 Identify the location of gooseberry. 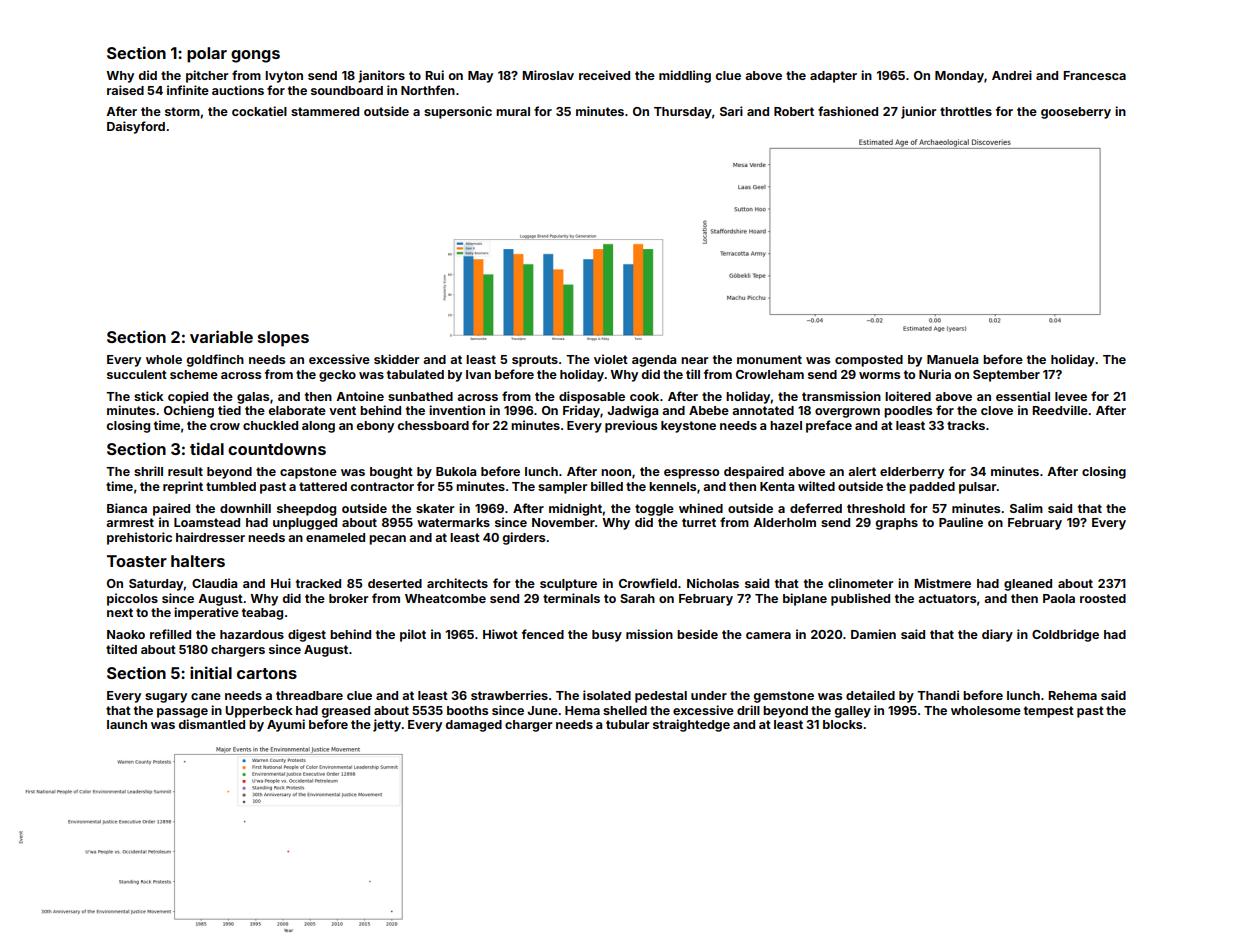
(1076, 113).
